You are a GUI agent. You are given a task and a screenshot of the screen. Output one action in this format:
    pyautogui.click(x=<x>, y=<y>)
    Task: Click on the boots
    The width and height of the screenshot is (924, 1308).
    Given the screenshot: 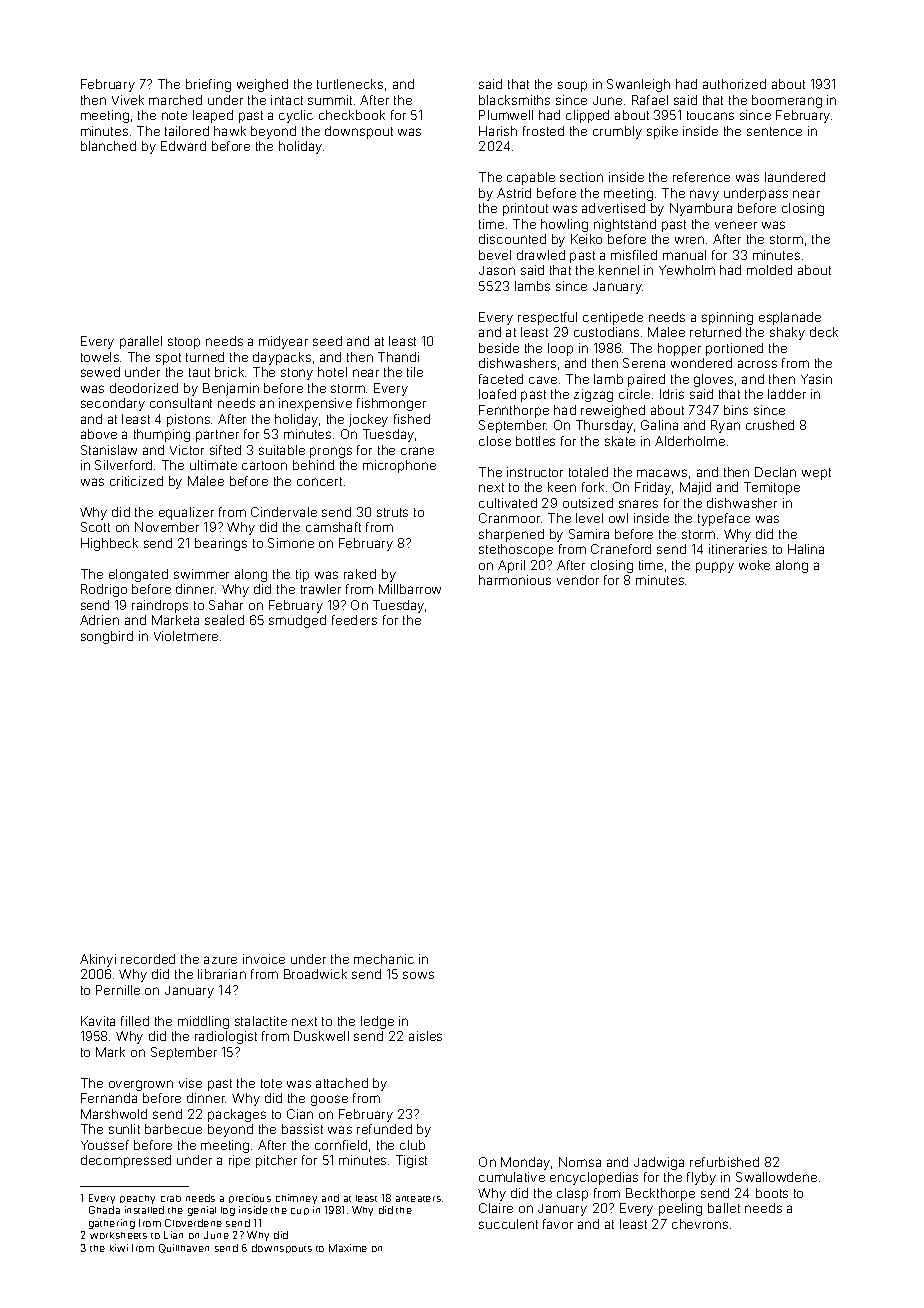 What is the action you would take?
    pyautogui.click(x=772, y=1193)
